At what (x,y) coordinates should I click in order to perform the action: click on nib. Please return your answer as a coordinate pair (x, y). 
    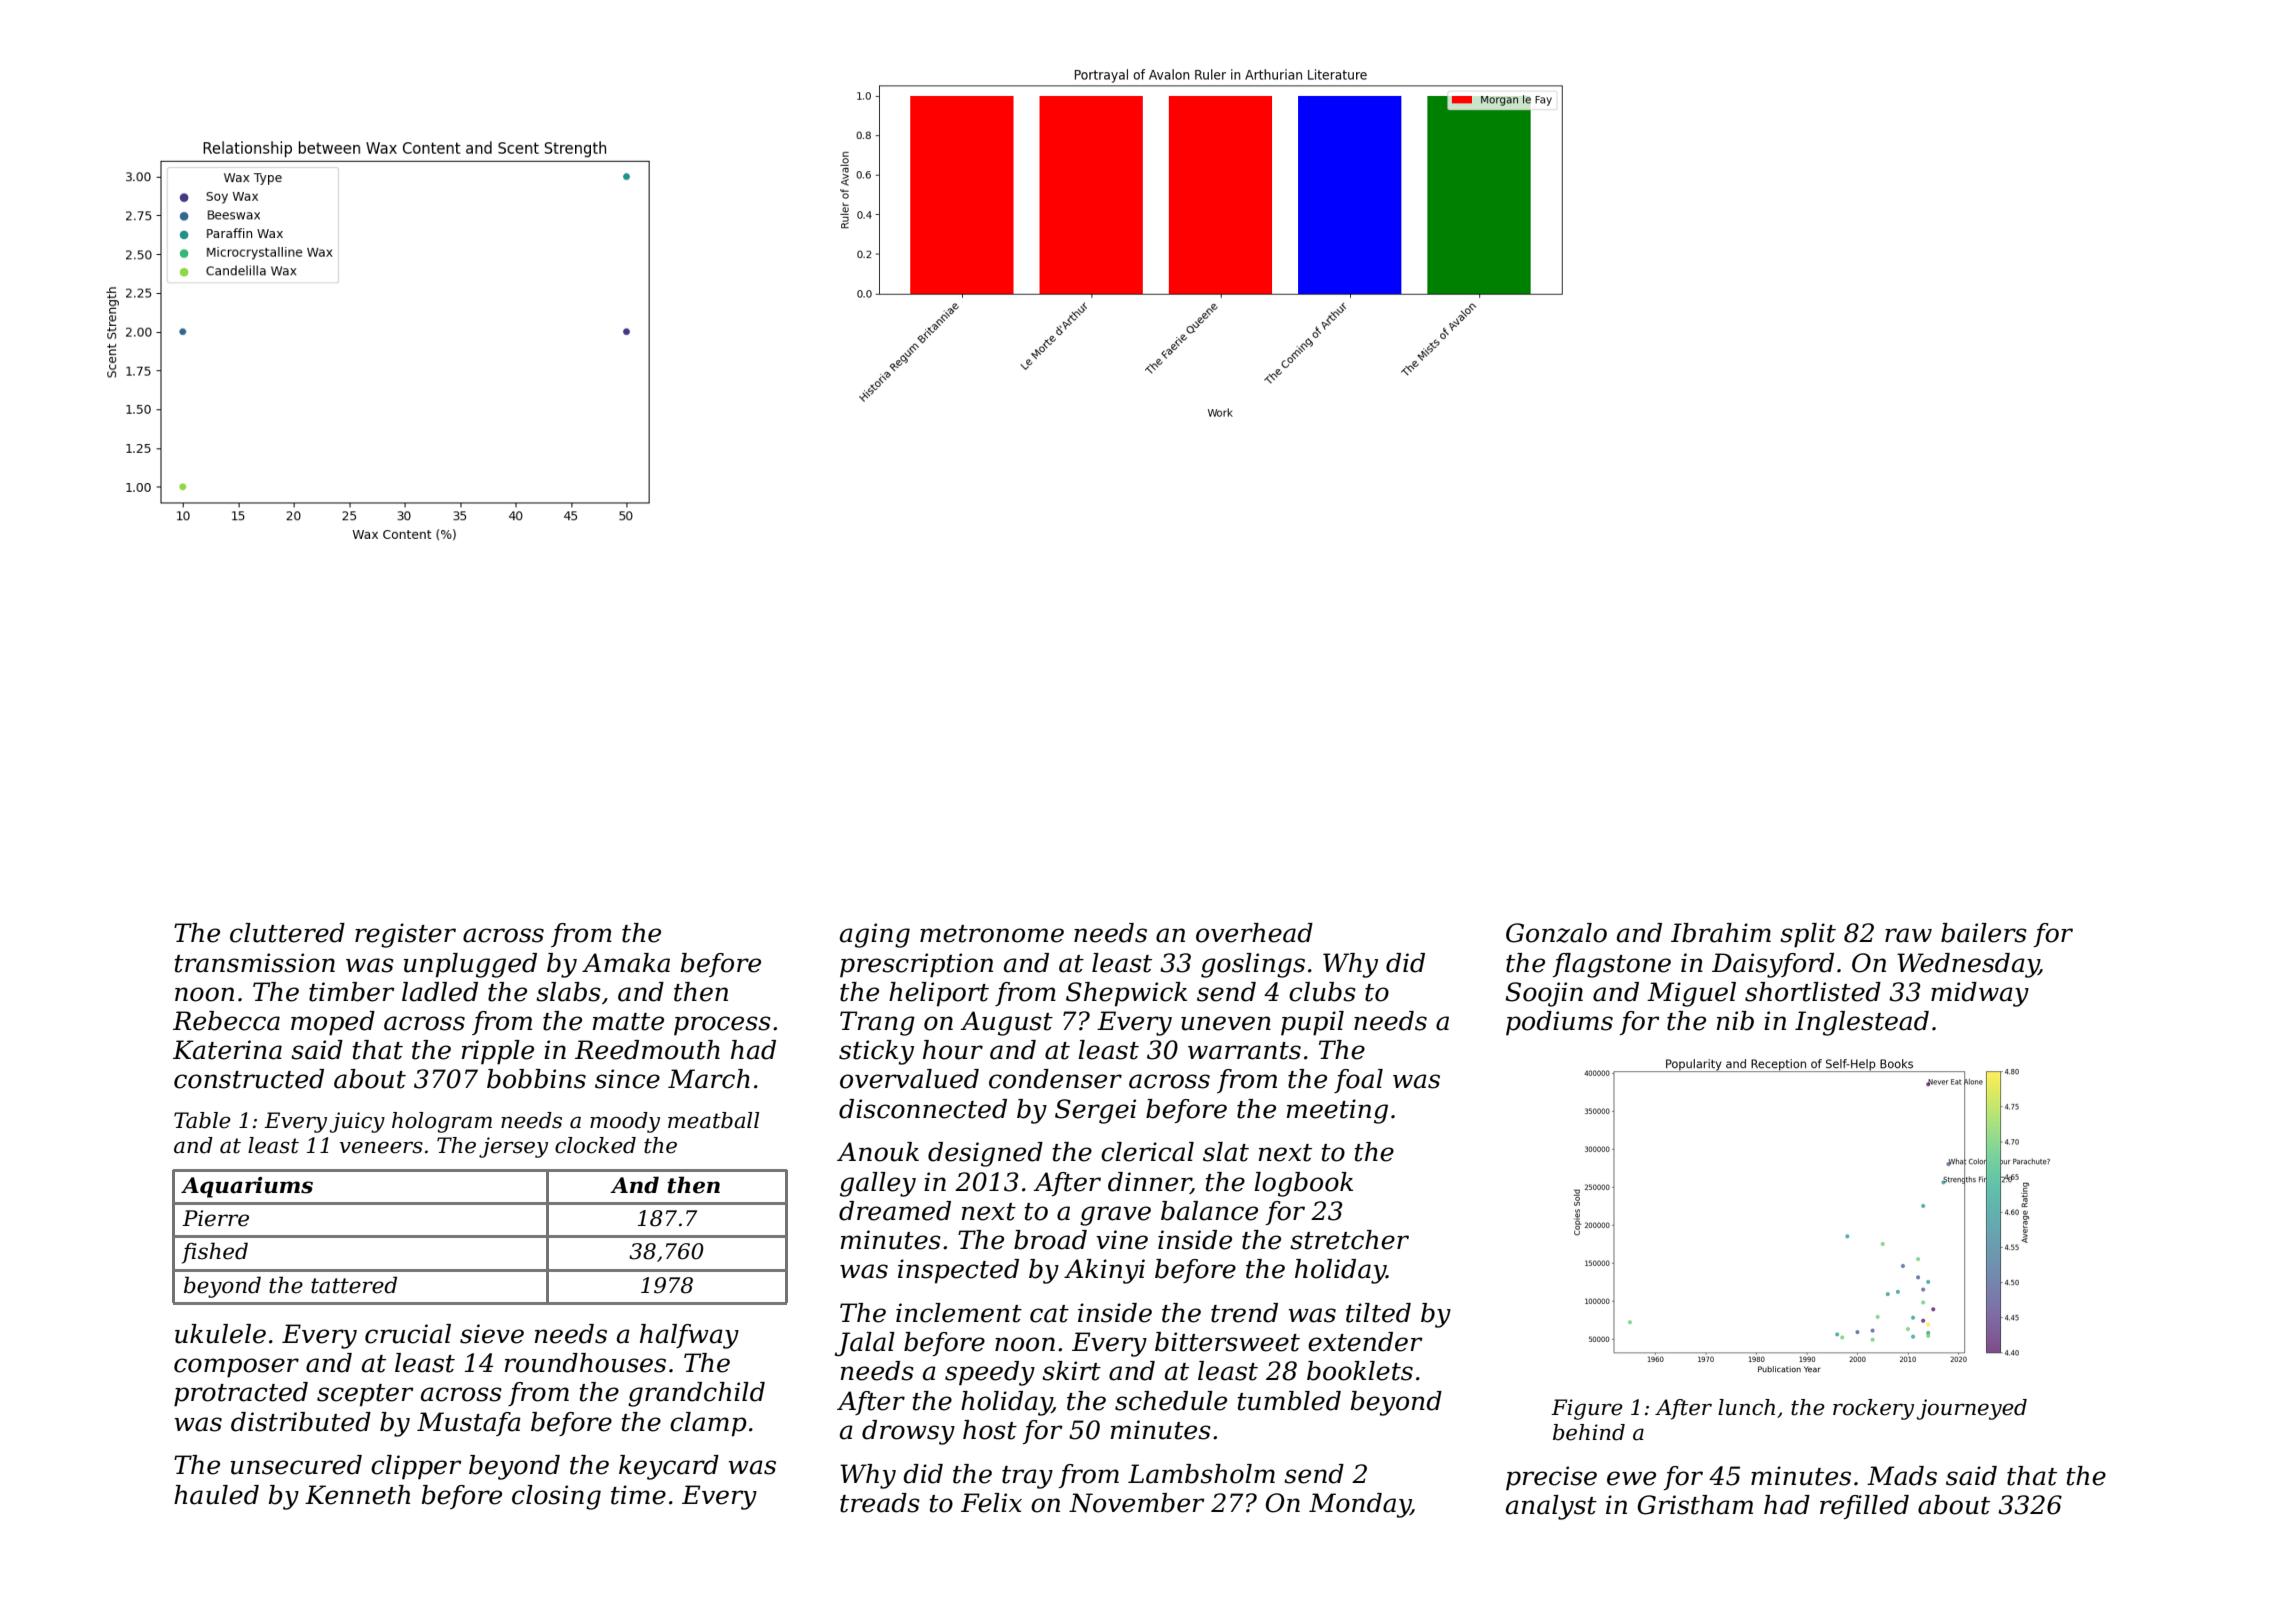
    Looking at the image, I should click on (1735, 1021).
